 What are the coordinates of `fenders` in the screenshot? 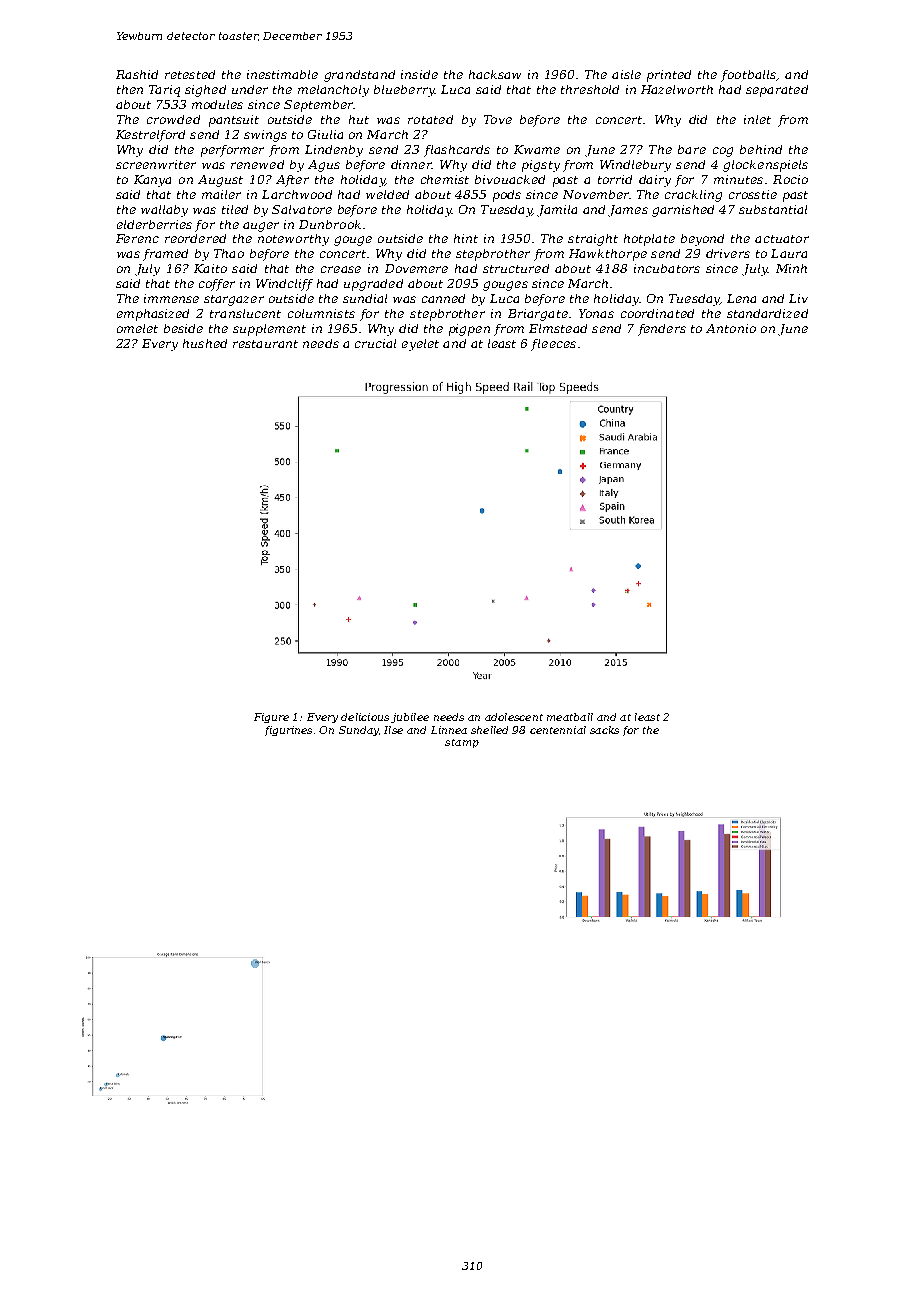 It's located at (662, 330).
